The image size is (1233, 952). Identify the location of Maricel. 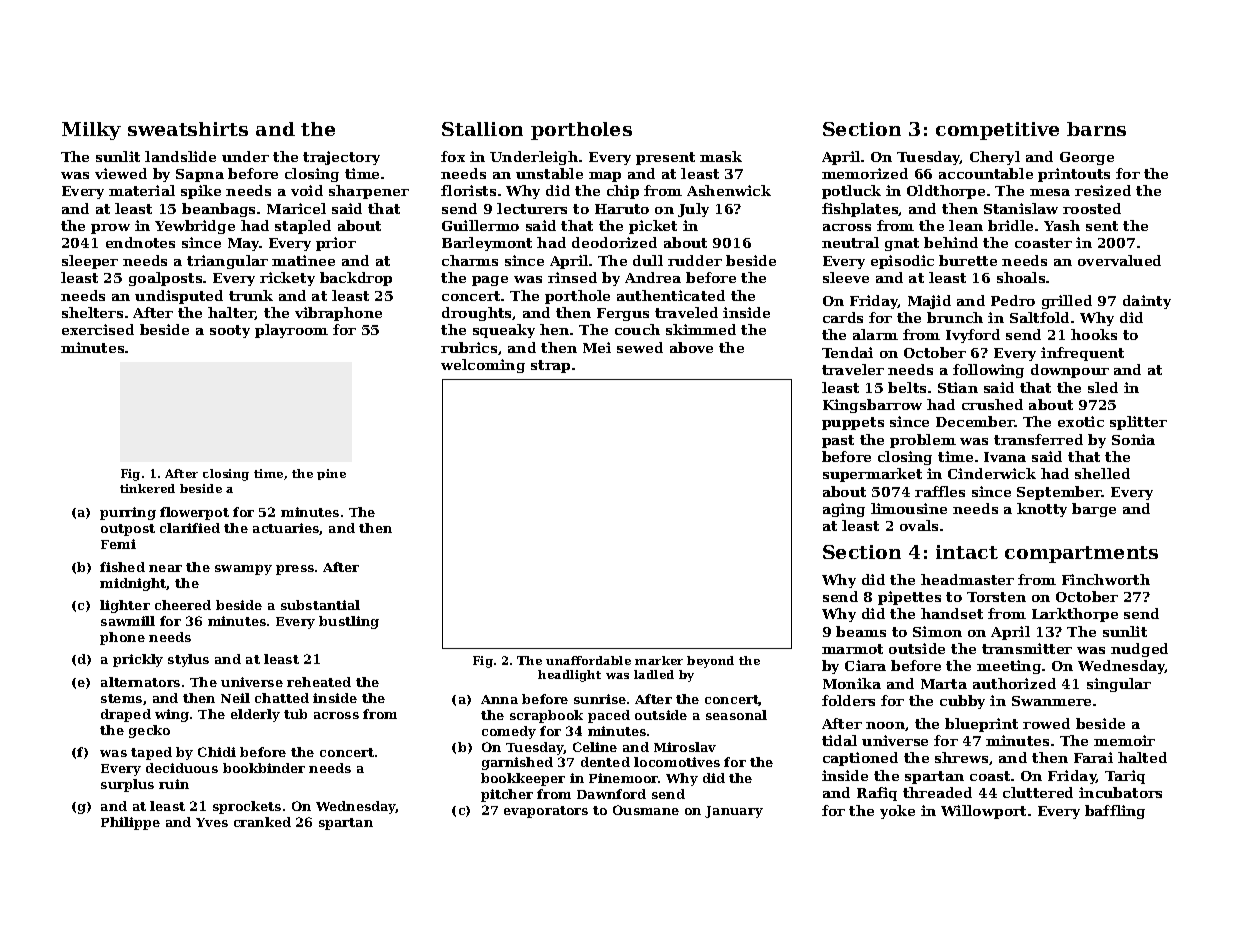
(296, 208).
